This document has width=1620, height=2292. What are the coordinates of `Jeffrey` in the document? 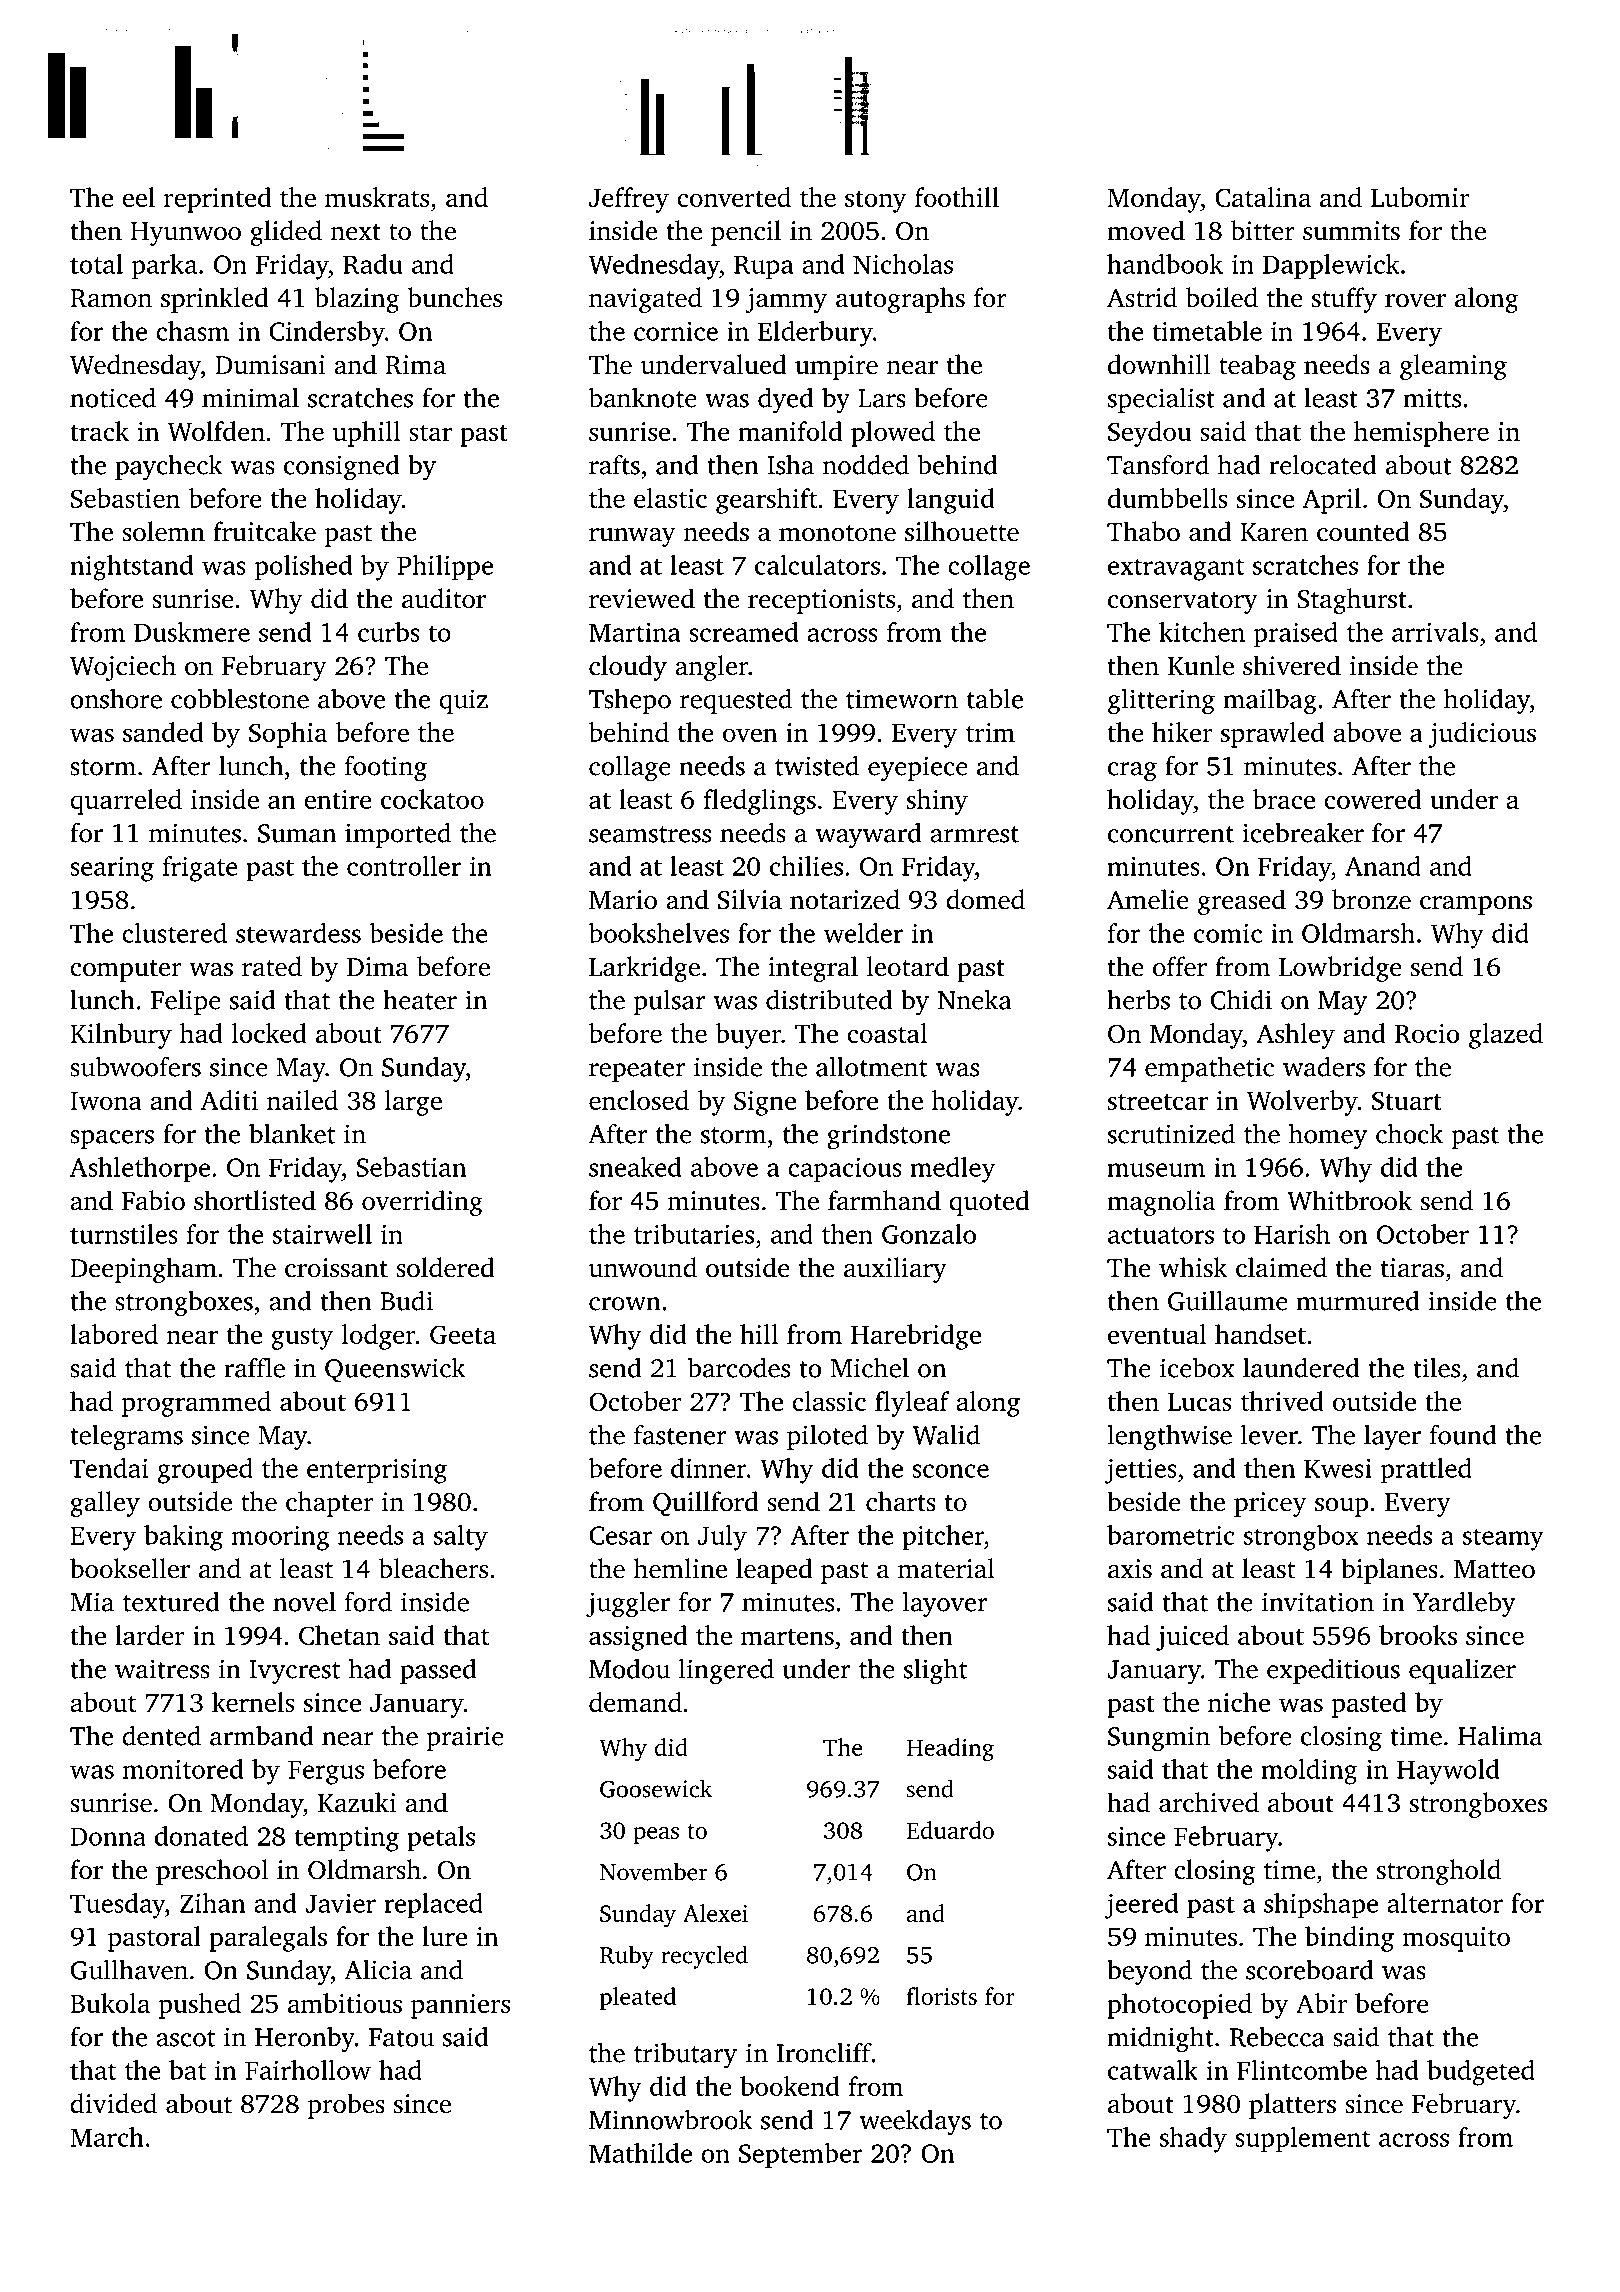 It's located at (629, 200).
